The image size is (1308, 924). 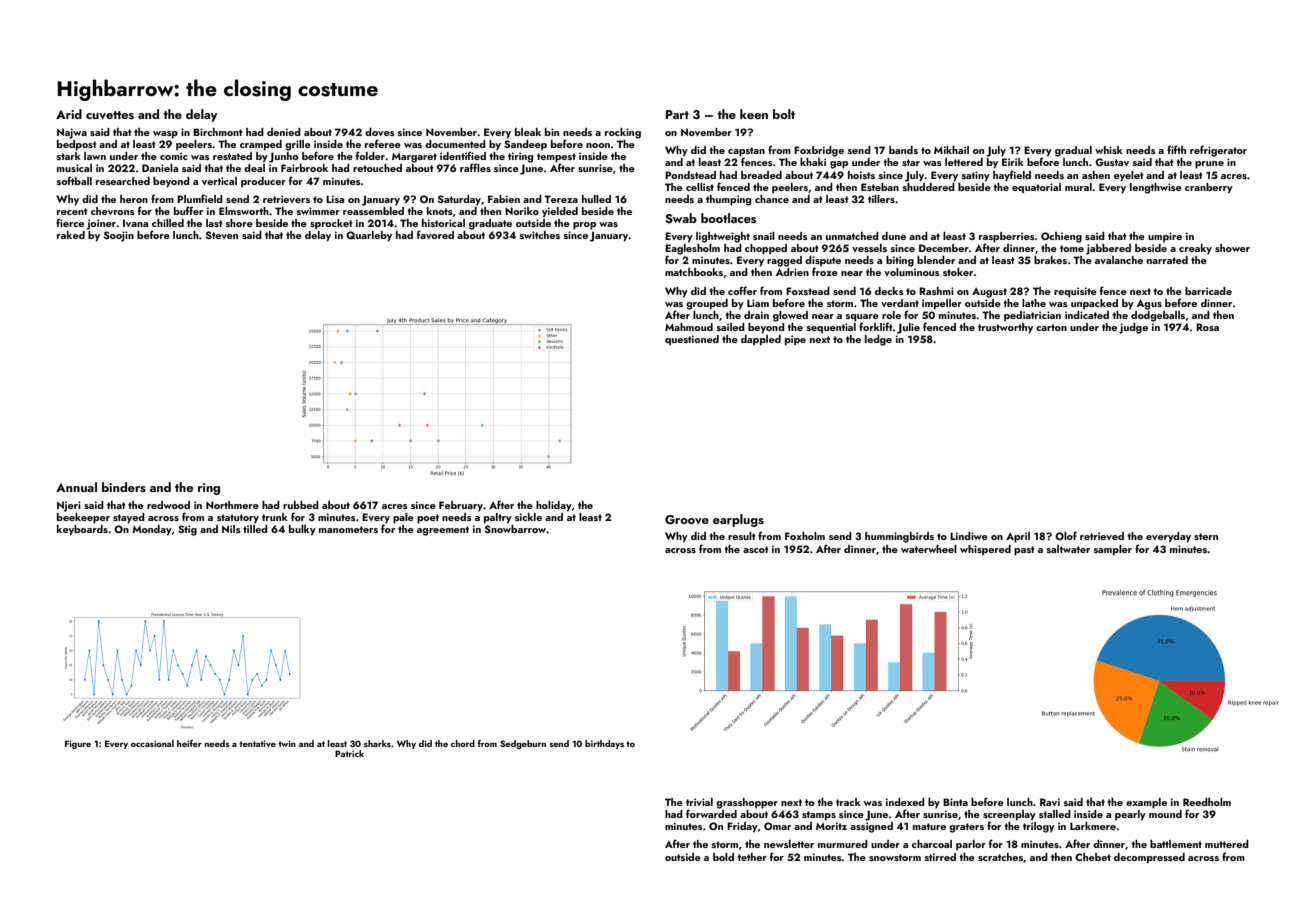 What do you see at coordinates (1207, 327) in the page?
I see `Rosa` at bounding box center [1207, 327].
